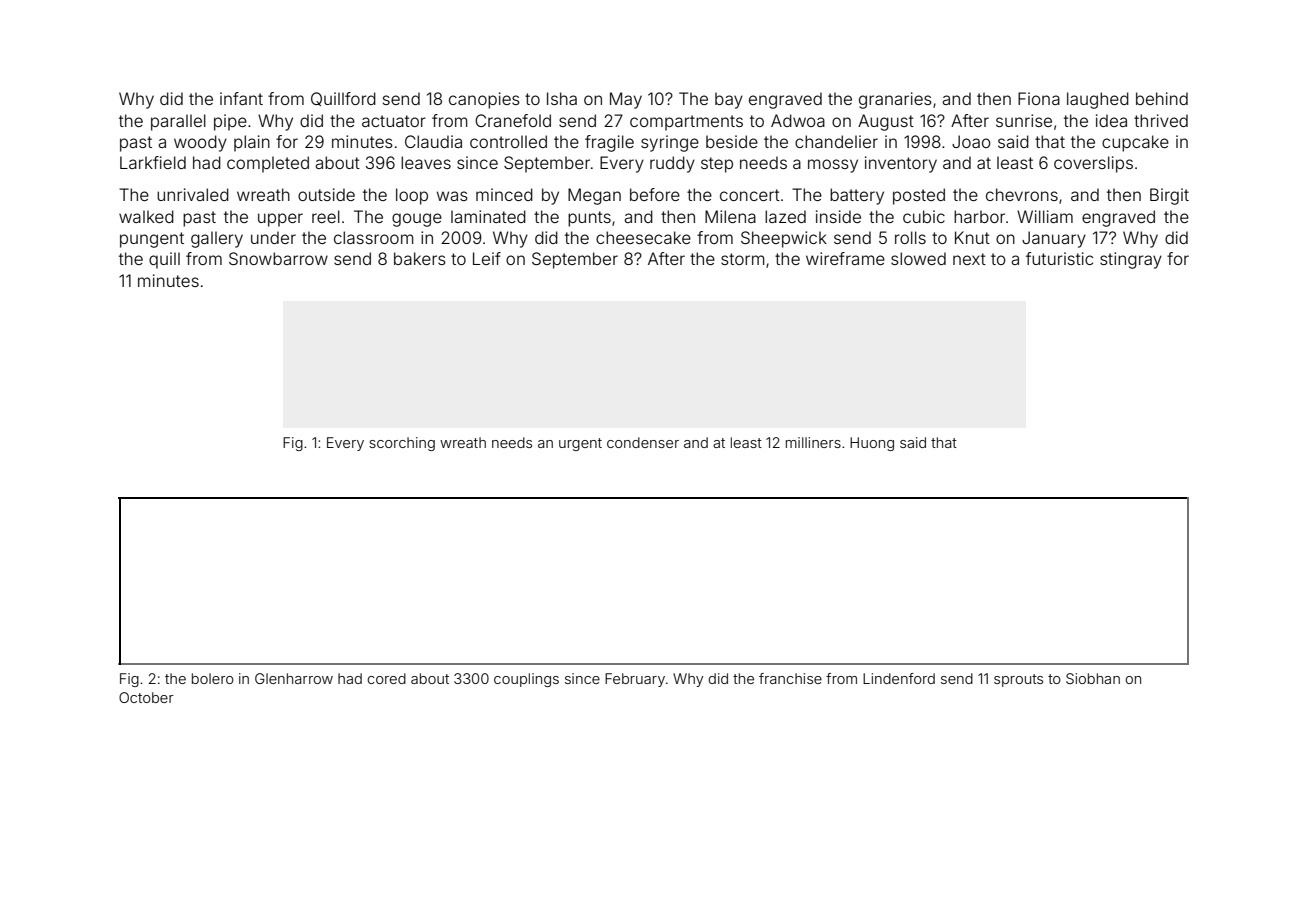 The image size is (1308, 924). Describe the element at coordinates (402, 444) in the document. I see `scorching` at that location.
